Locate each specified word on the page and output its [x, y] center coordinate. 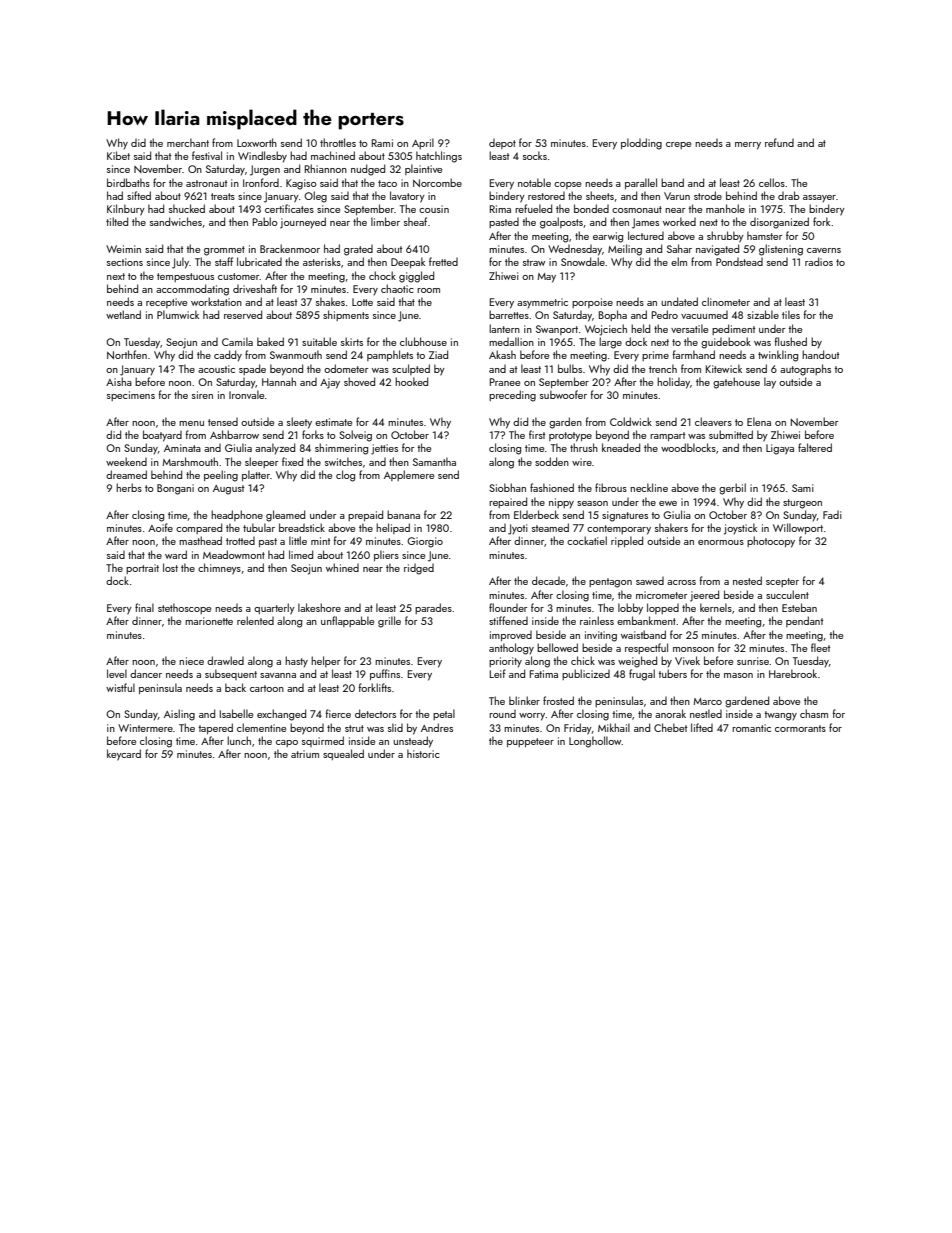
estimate [333, 422]
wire [582, 462]
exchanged [281, 715]
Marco [707, 701]
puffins [385, 674]
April [423, 143]
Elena [759, 421]
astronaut [206, 183]
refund [779, 142]
